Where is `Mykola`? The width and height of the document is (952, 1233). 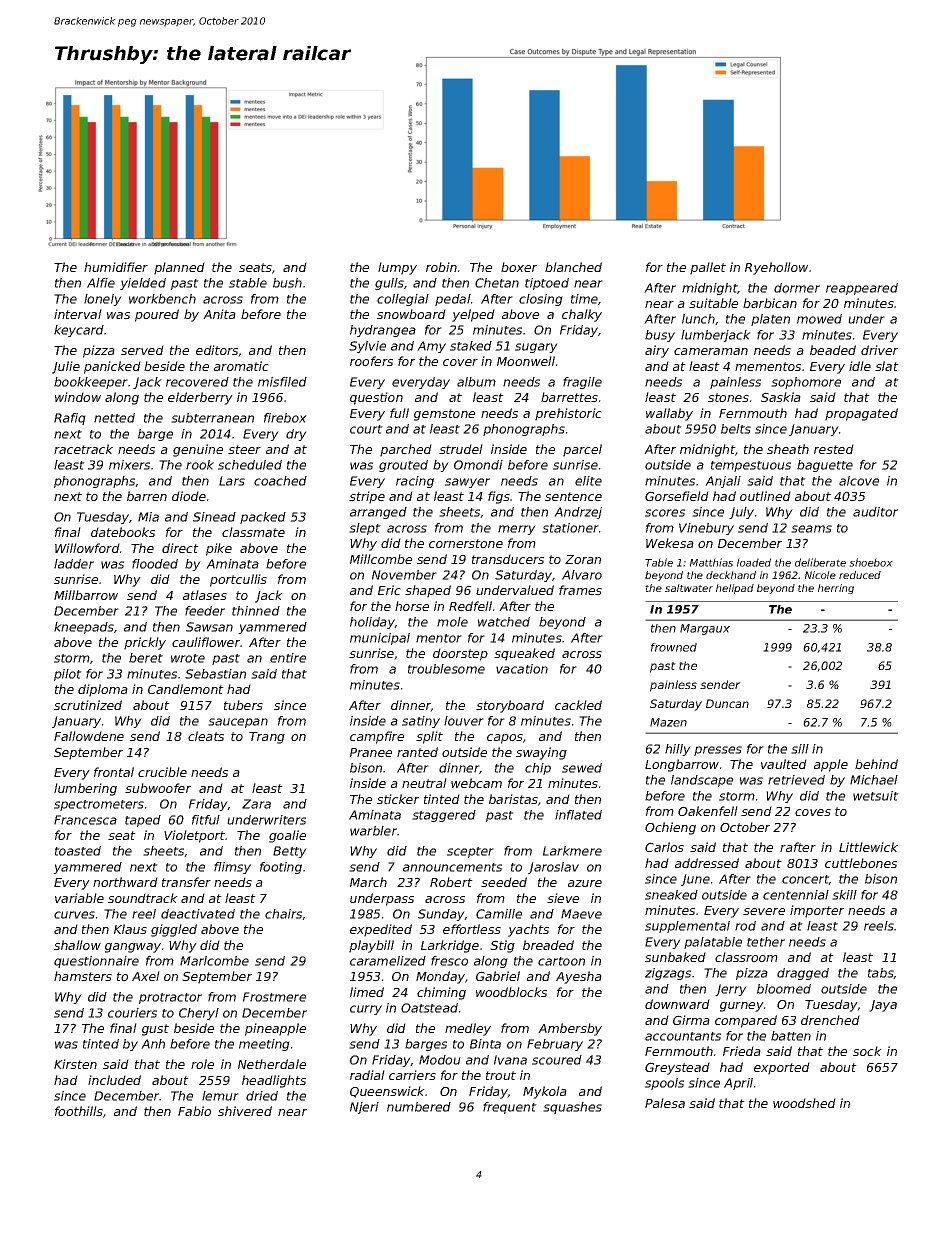 Mykola is located at coordinates (545, 1092).
